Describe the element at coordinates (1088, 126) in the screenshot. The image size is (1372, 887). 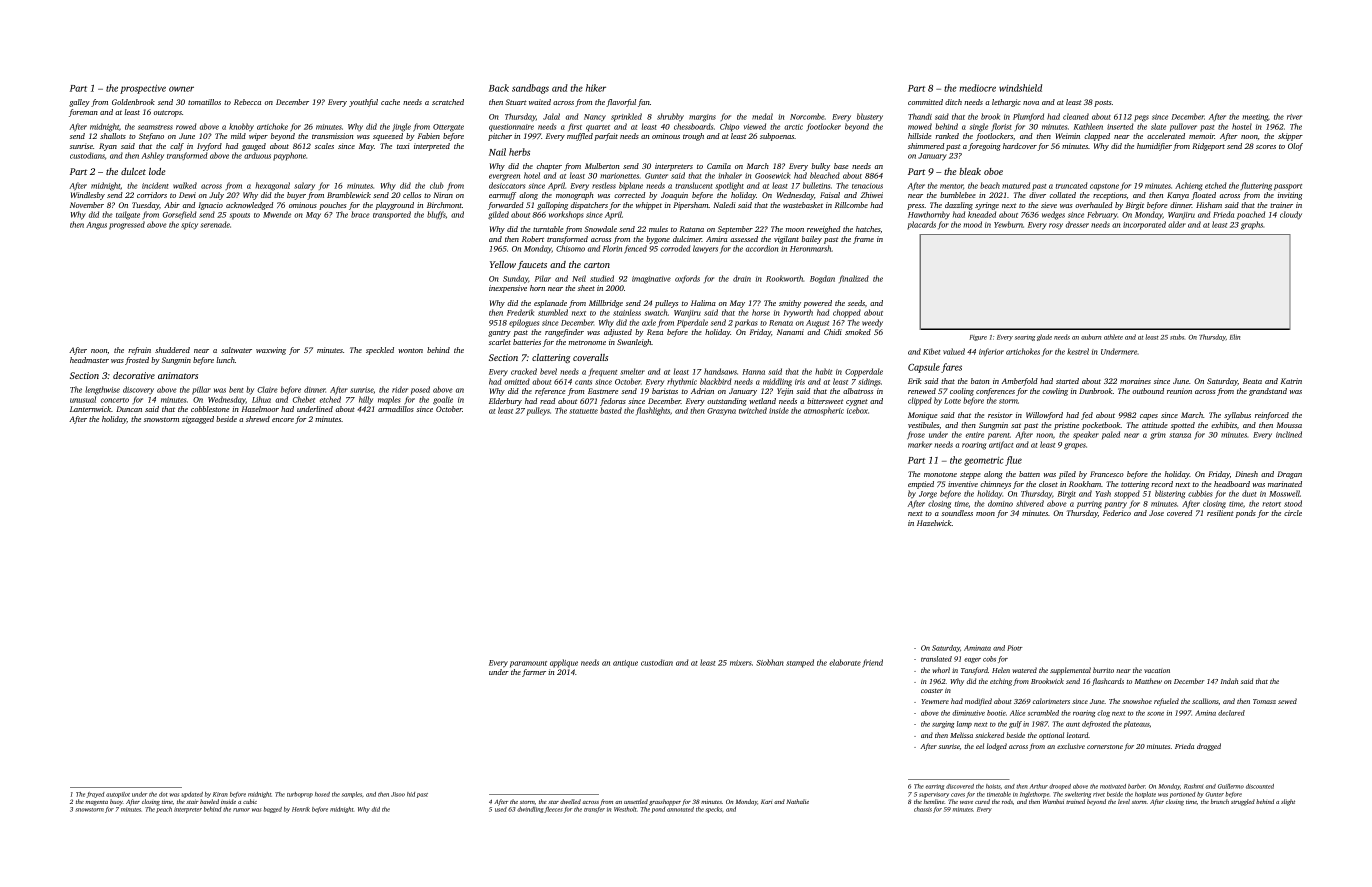
I see `Kathleen` at that location.
